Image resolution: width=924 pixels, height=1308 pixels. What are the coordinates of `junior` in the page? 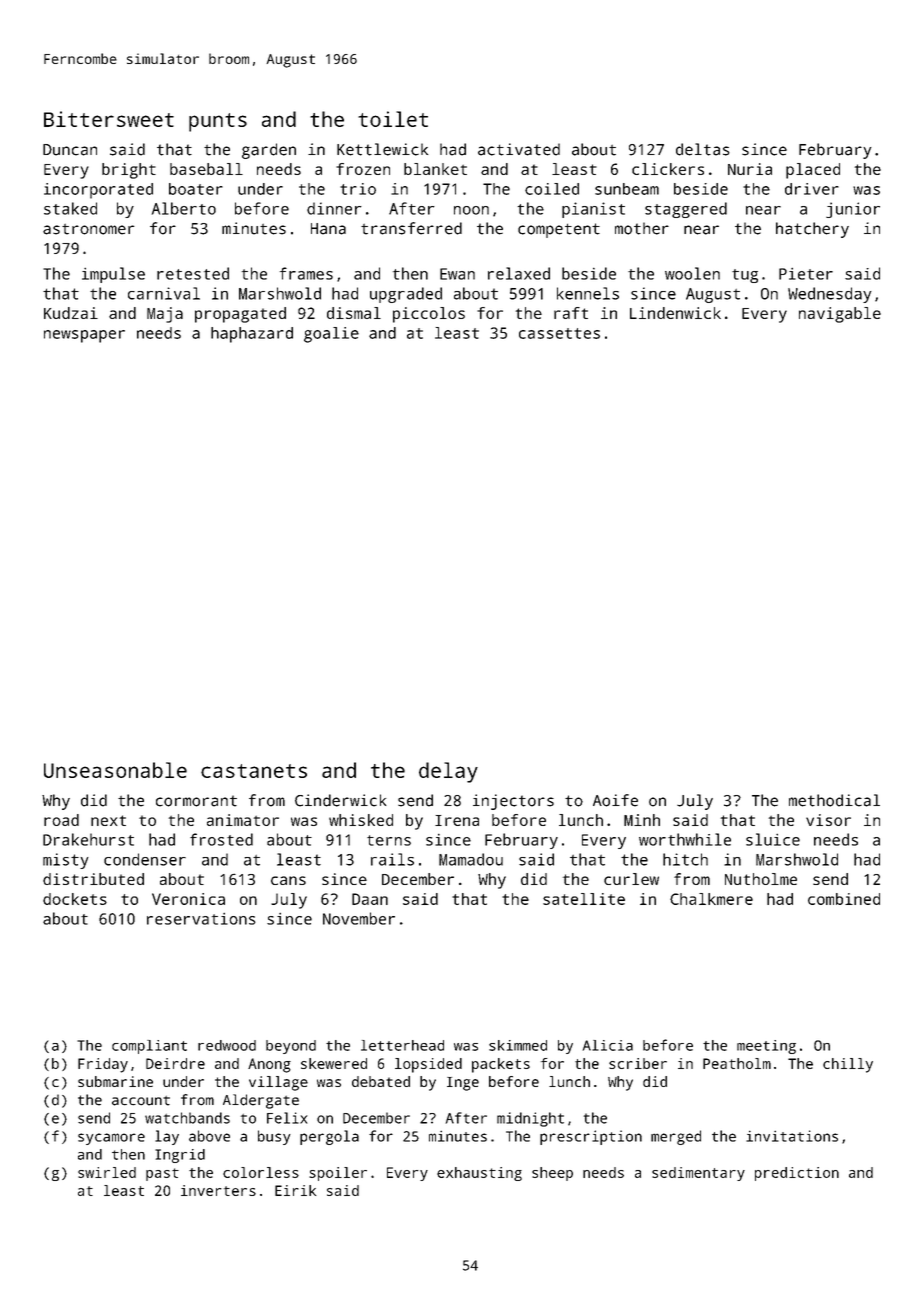 It's located at (853, 210).
